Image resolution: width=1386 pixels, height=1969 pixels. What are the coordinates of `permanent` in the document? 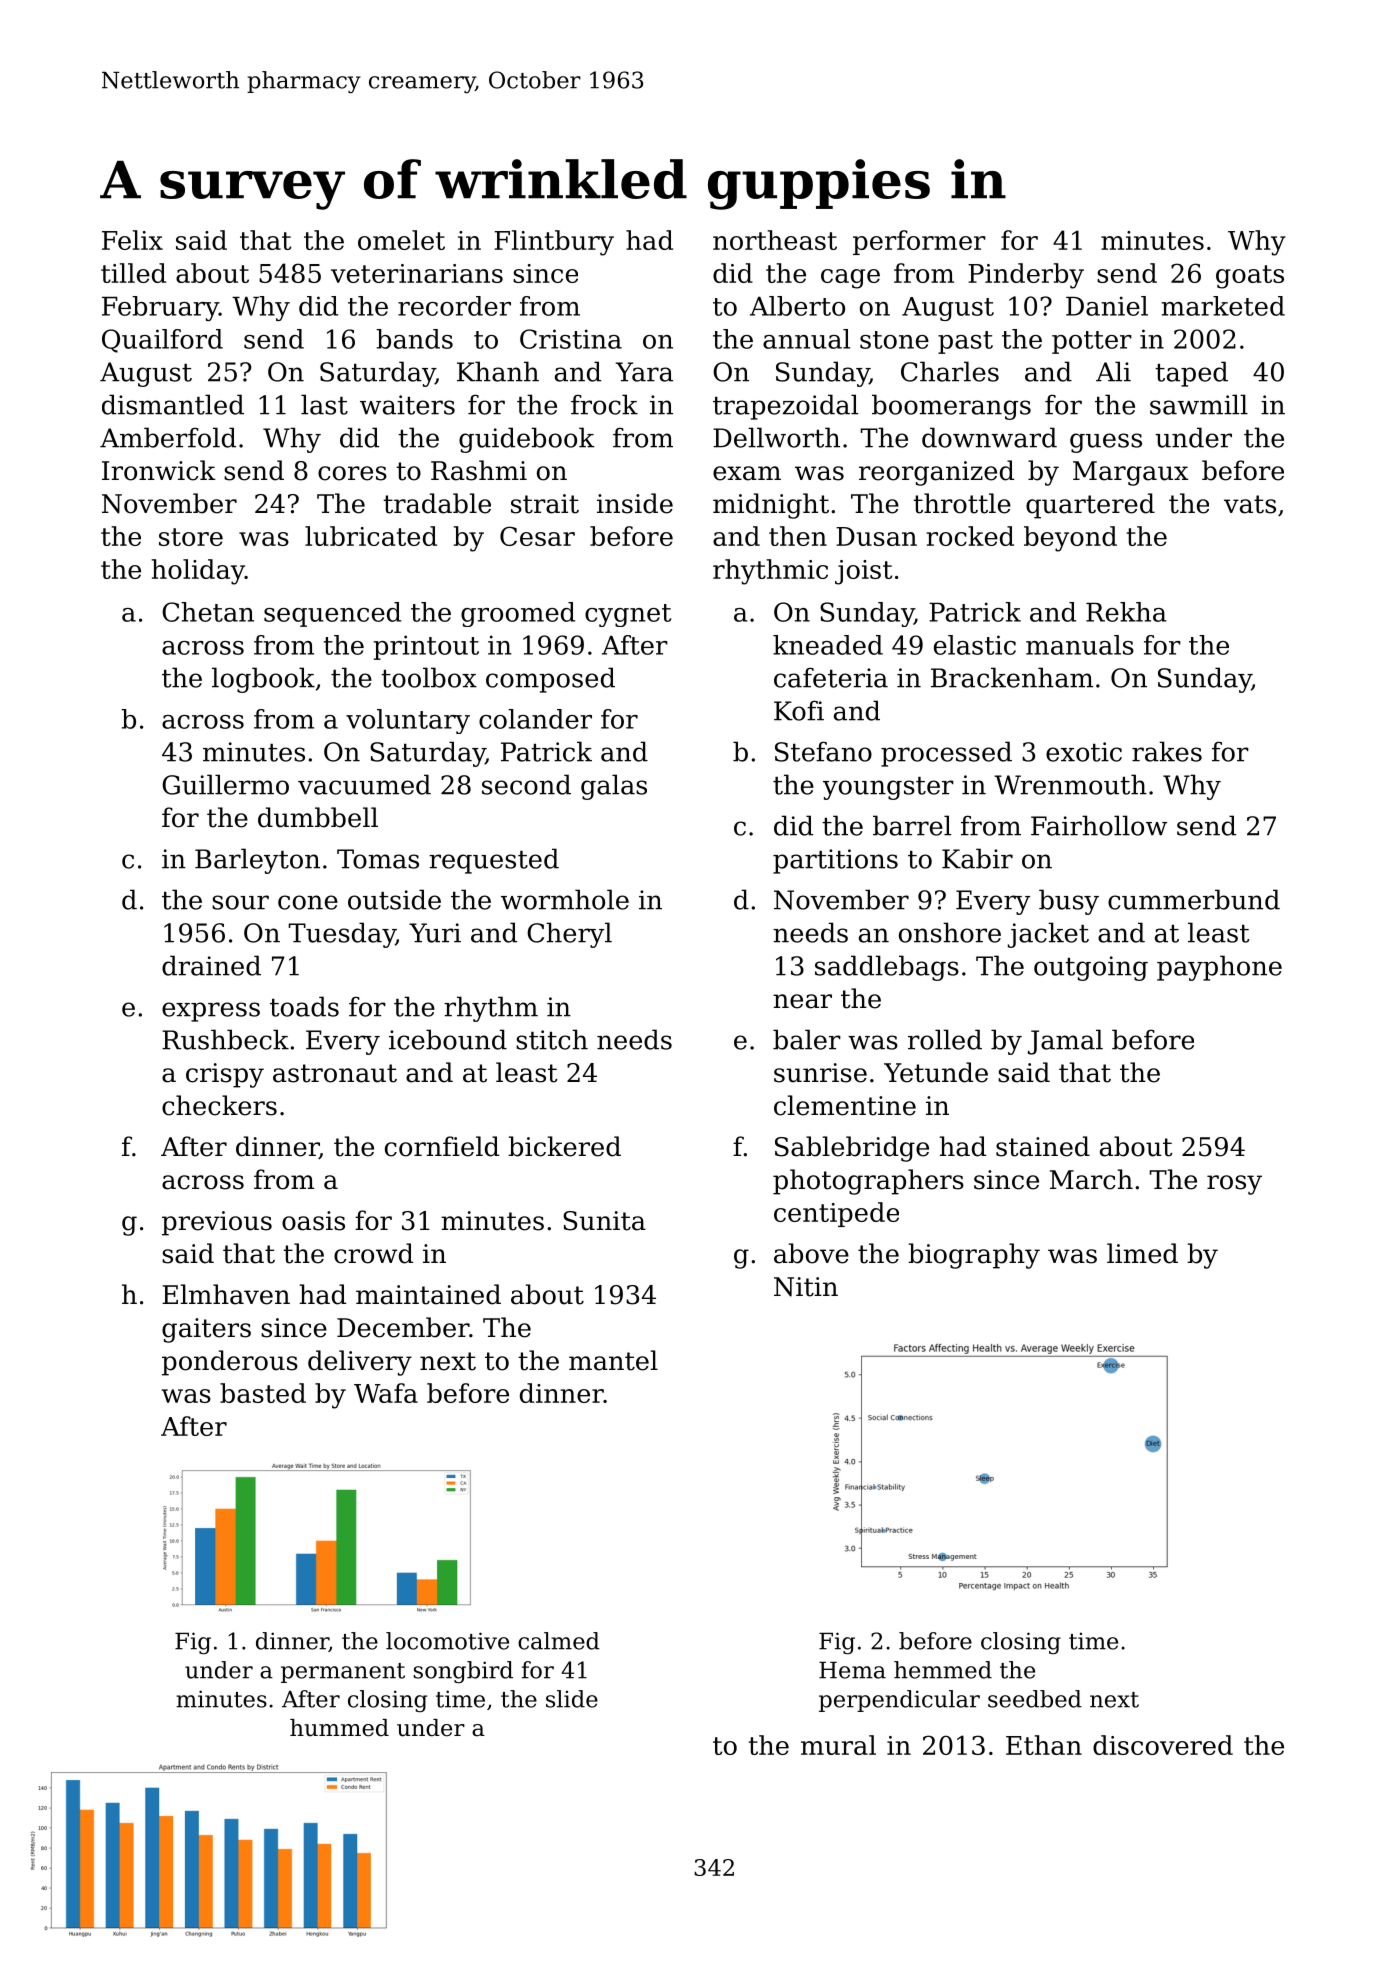 It's located at (343, 1673).
